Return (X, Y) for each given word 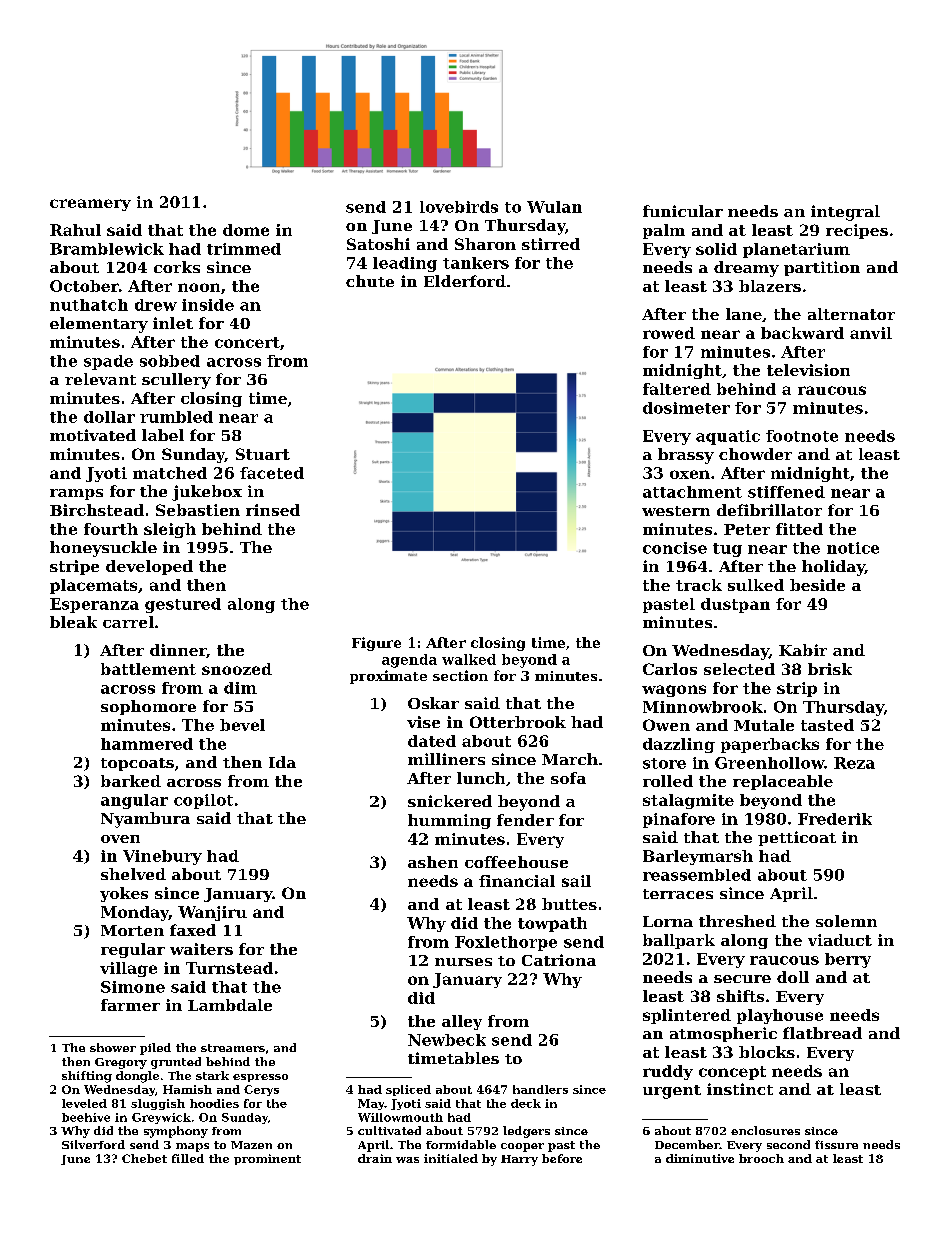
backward (802, 333)
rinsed (273, 510)
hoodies (214, 1103)
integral (845, 213)
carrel (128, 622)
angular (134, 801)
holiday (833, 568)
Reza (854, 763)
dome (246, 230)
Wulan (554, 207)
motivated (93, 435)
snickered (450, 801)
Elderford (465, 281)
